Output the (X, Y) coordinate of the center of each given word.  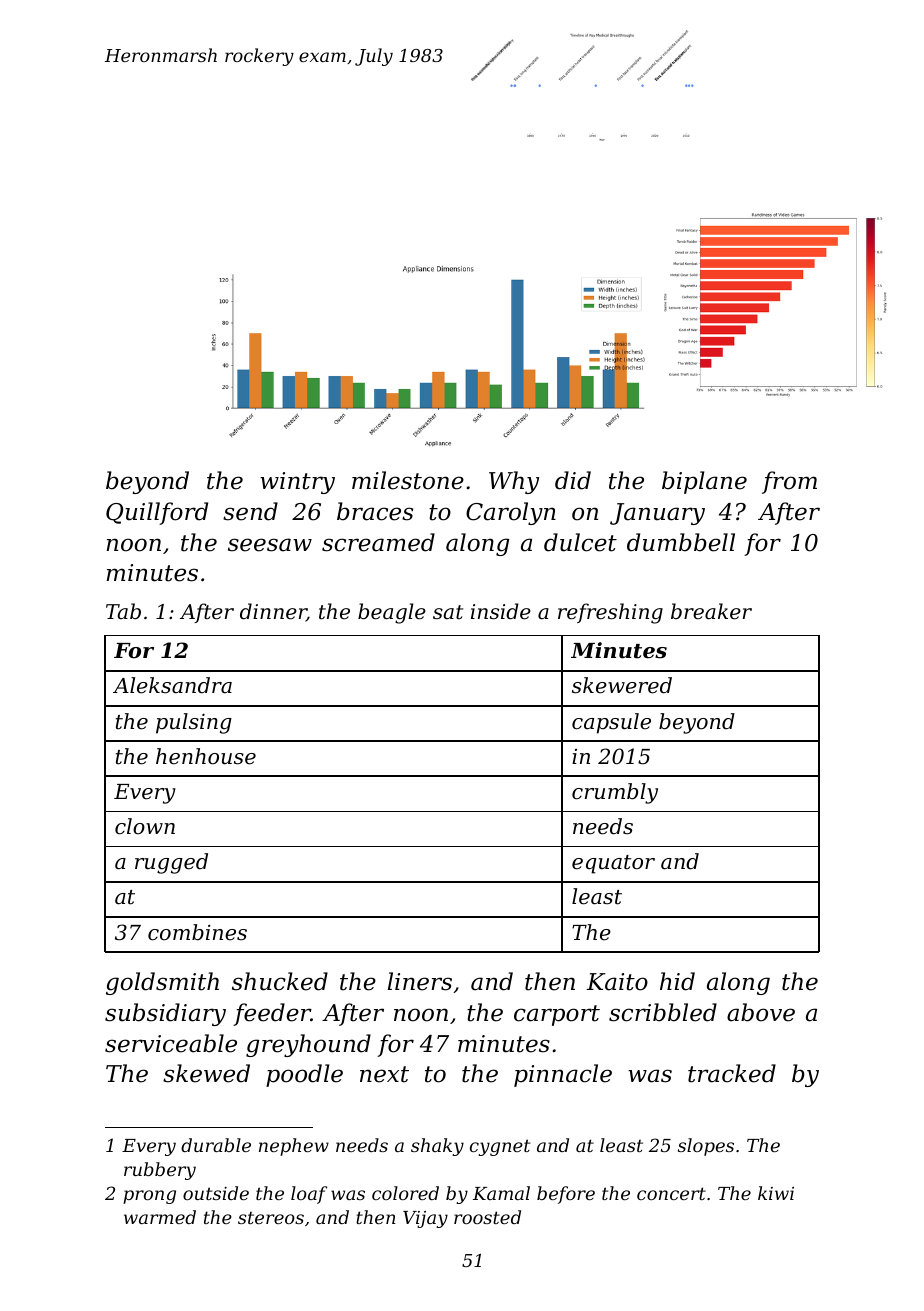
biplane (704, 482)
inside (501, 611)
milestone (408, 480)
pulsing (194, 723)
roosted (487, 1217)
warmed (160, 1217)
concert (671, 1193)
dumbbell (681, 542)
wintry (297, 483)
